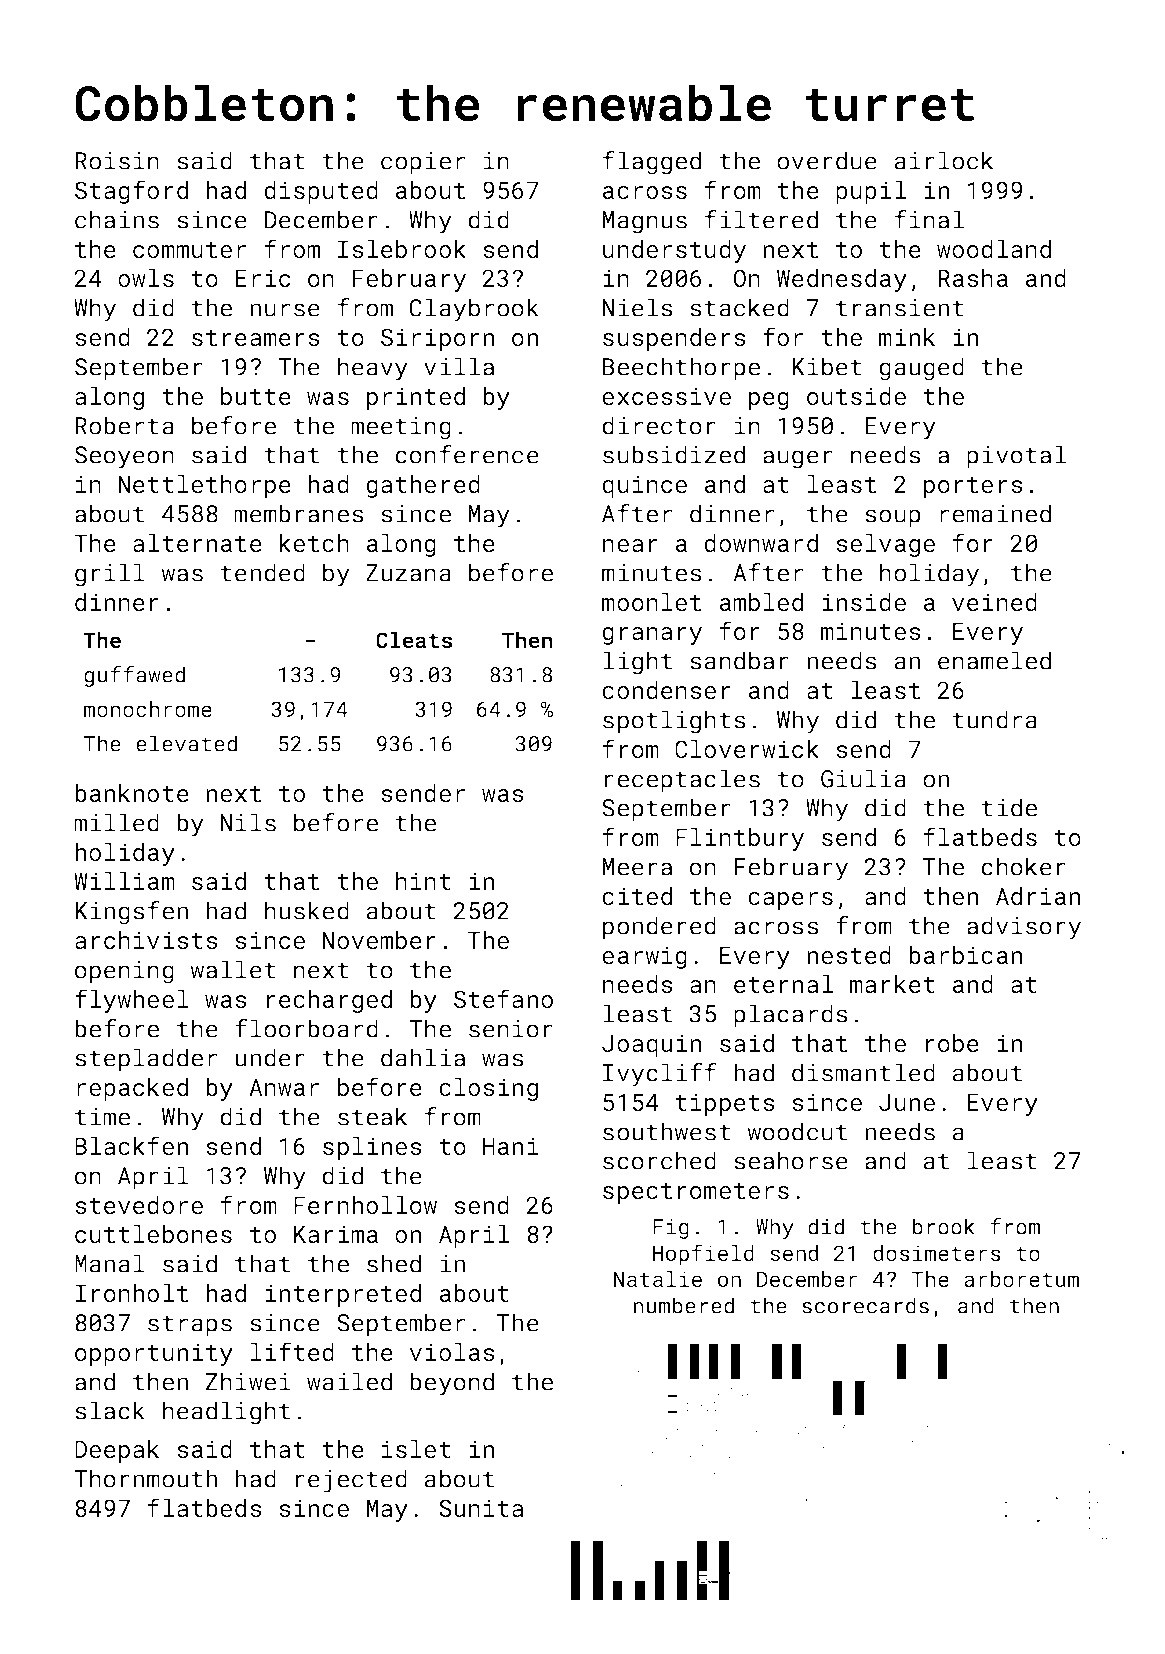 Image resolution: width=1165 pixels, height=1654 pixels. Describe the element at coordinates (944, 160) in the screenshot. I see `airlock` at that location.
